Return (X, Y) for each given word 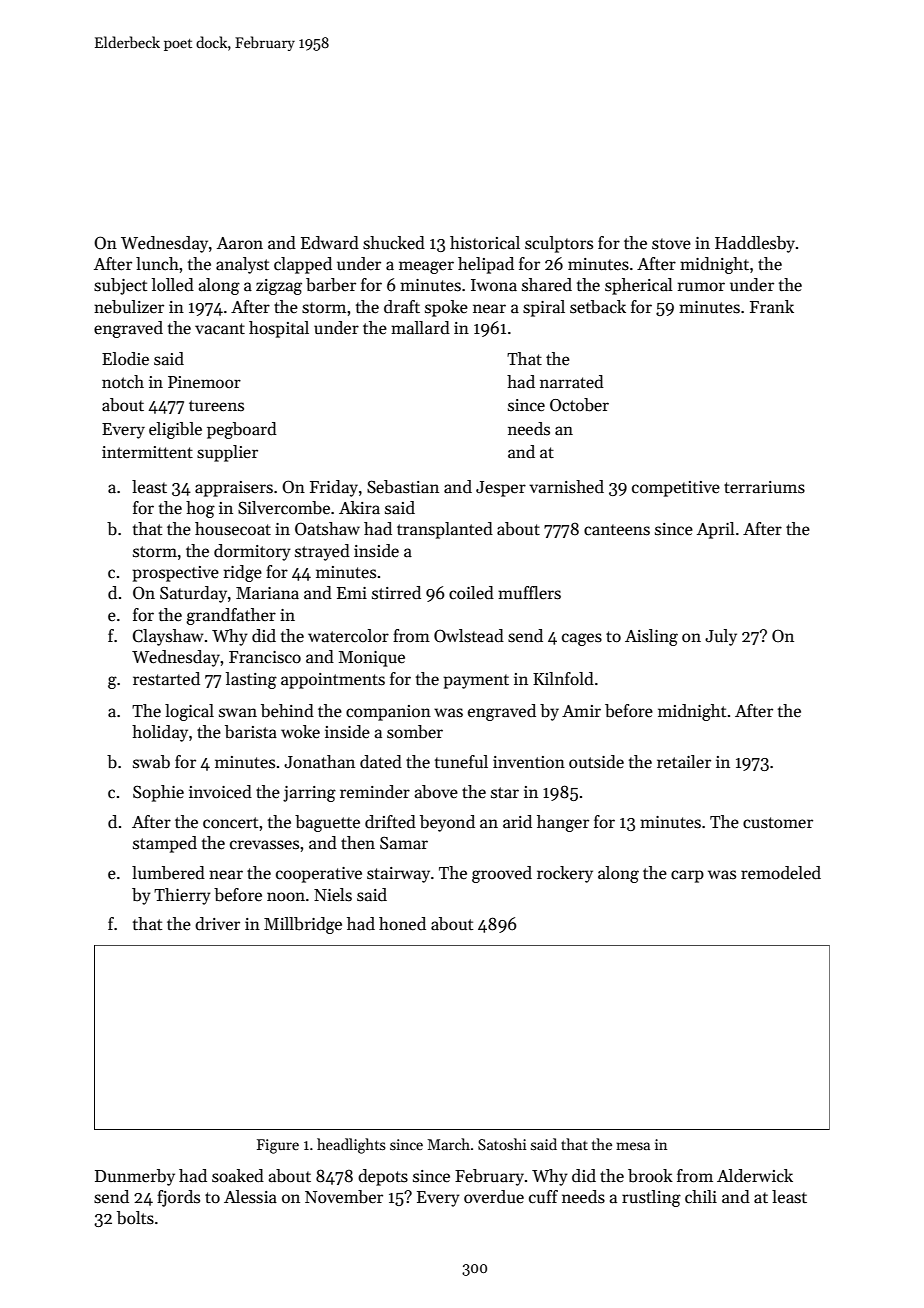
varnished (566, 487)
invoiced (220, 792)
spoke (446, 308)
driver (217, 924)
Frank (772, 307)
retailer (684, 762)
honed (402, 924)
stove (671, 244)
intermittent (147, 452)
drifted (390, 822)
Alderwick (755, 1176)
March (449, 1144)
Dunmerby (135, 1177)
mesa (633, 1146)
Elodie (125, 359)
